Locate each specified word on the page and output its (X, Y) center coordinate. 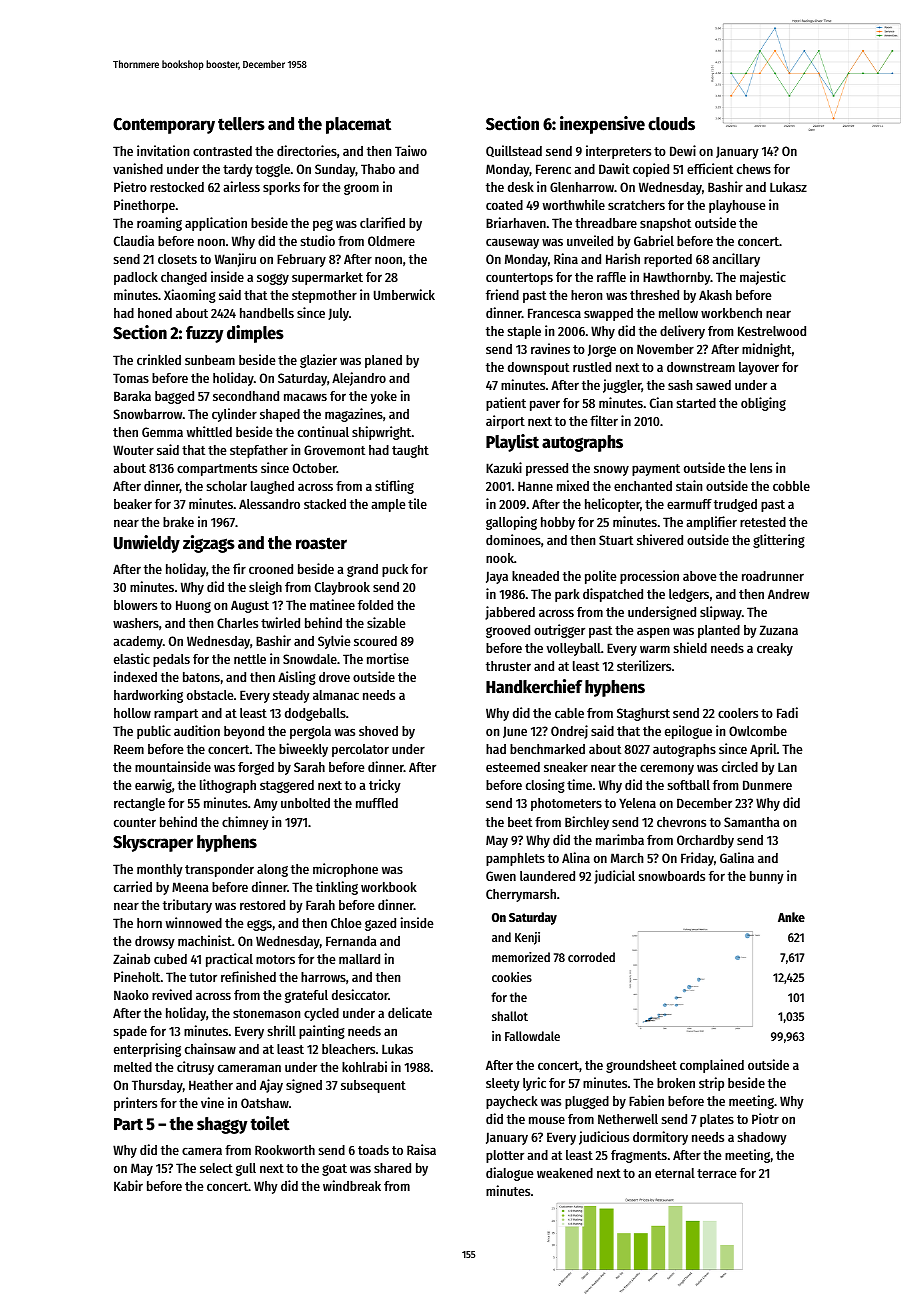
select (216, 1168)
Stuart (616, 540)
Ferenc (553, 169)
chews (754, 169)
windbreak (352, 1185)
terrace (717, 1173)
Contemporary (164, 126)
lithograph (228, 786)
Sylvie (334, 642)
